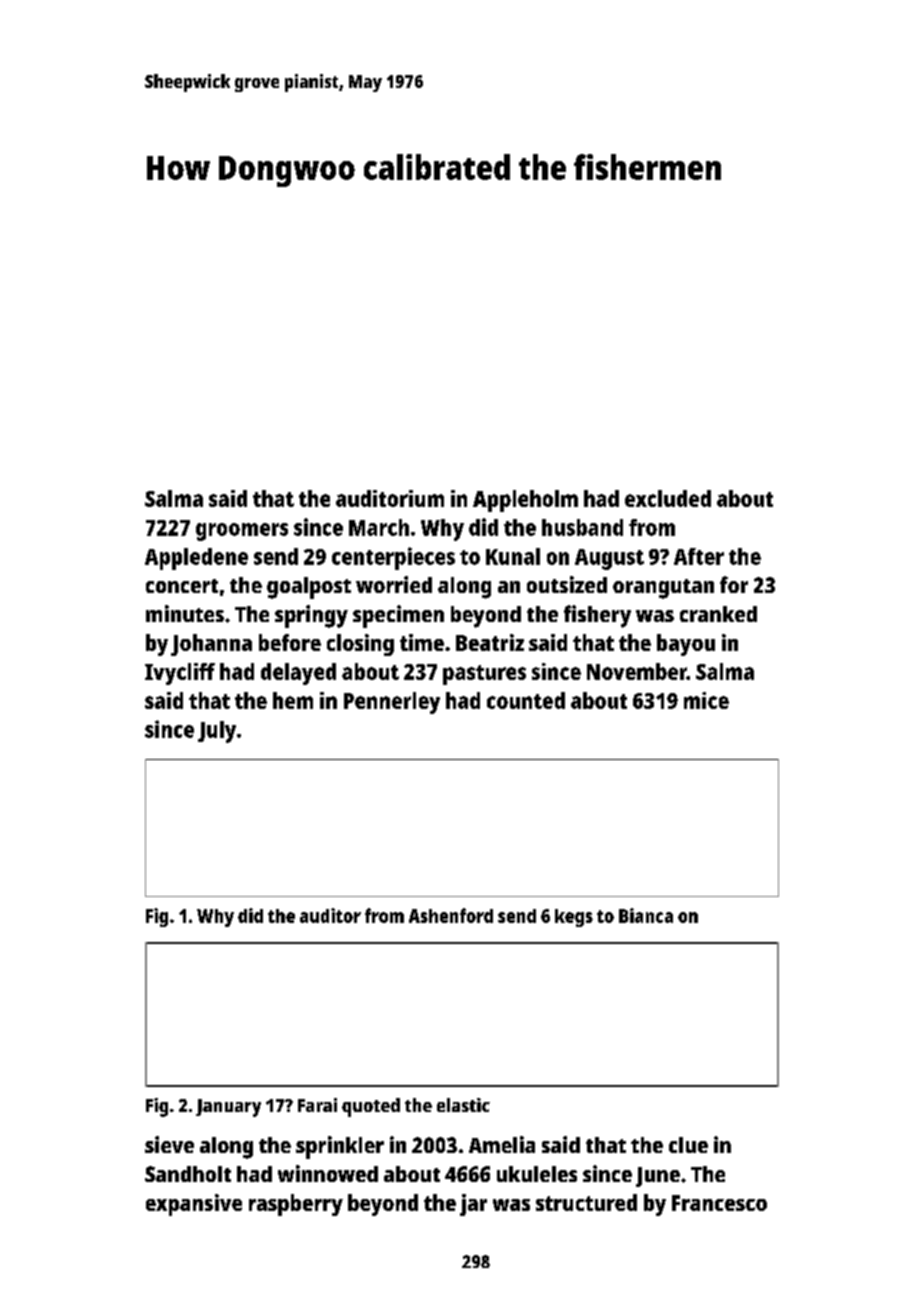 This image has width=924, height=1311. I want to click on Ashenford, so click(451, 915).
